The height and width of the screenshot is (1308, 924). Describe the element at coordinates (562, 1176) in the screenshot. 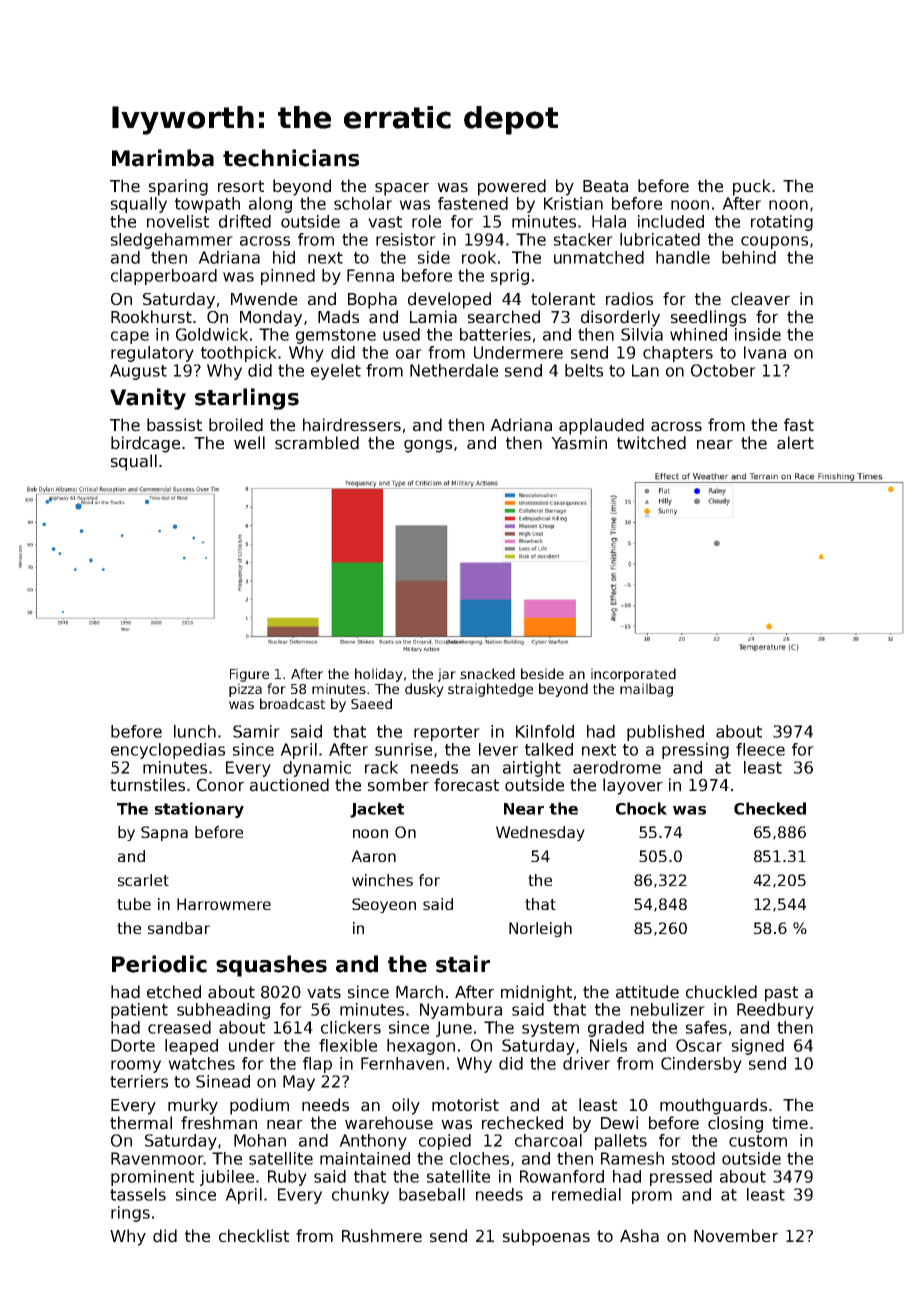

I see `Rowanford` at that location.
